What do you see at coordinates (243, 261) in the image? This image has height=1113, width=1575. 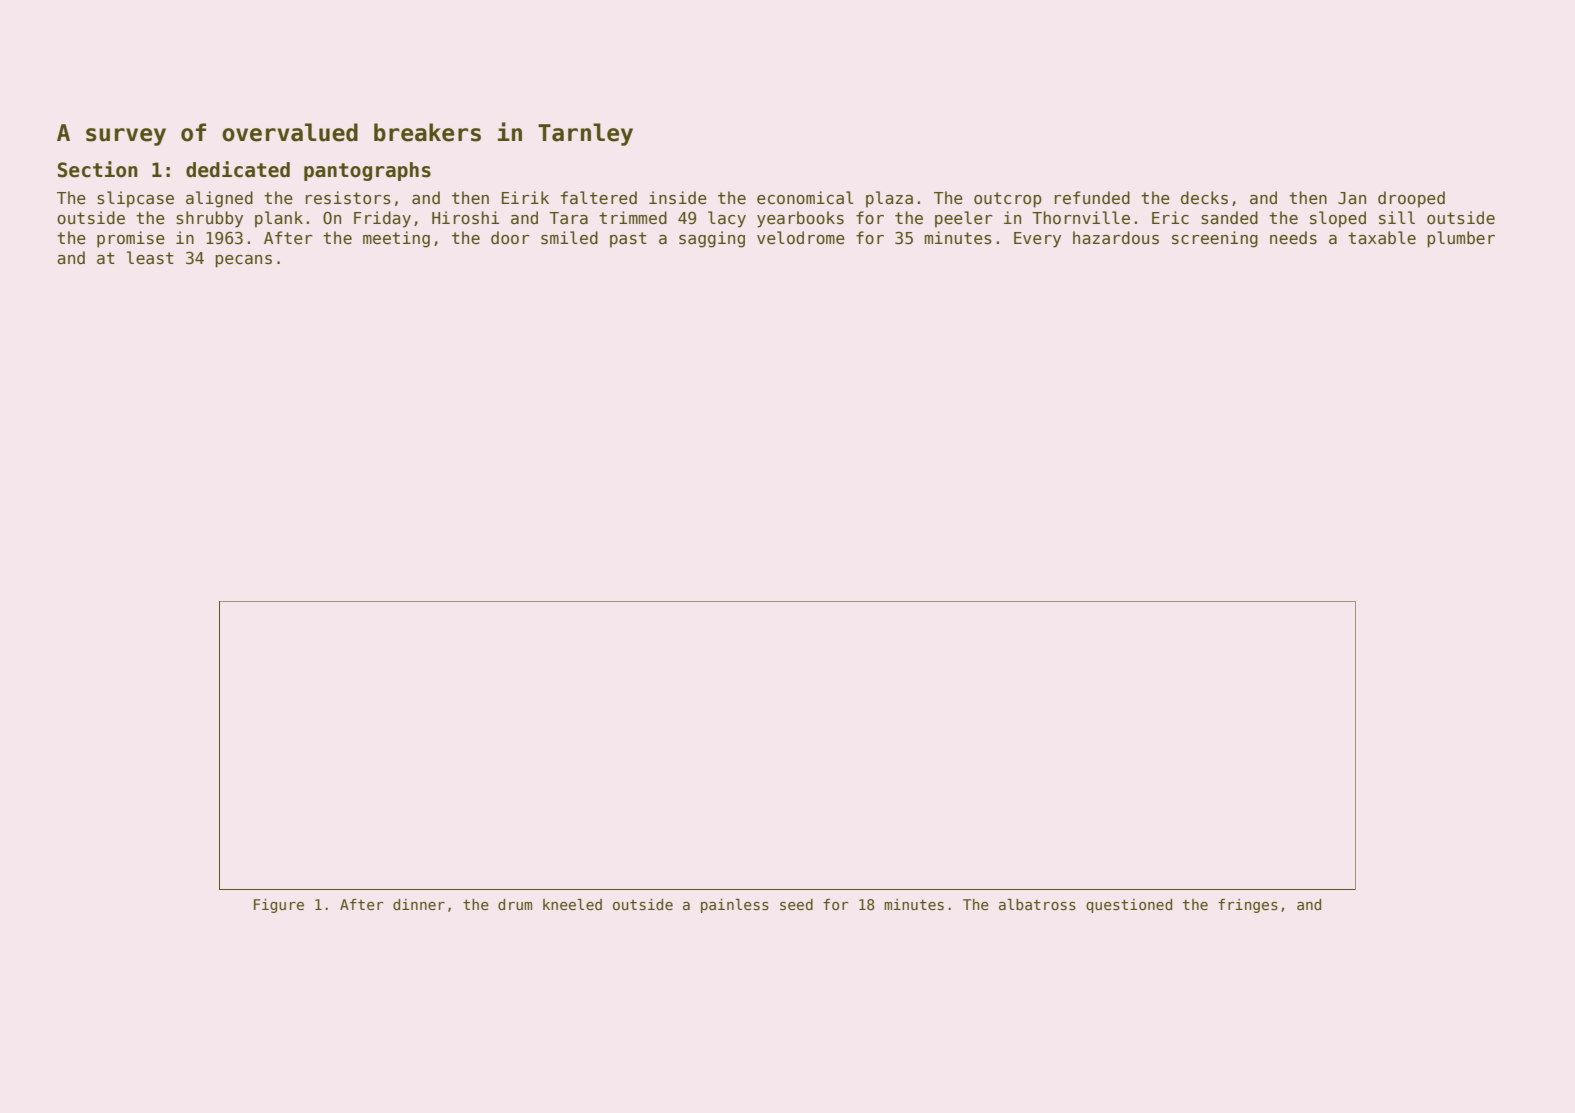 I see `pecans` at bounding box center [243, 261].
